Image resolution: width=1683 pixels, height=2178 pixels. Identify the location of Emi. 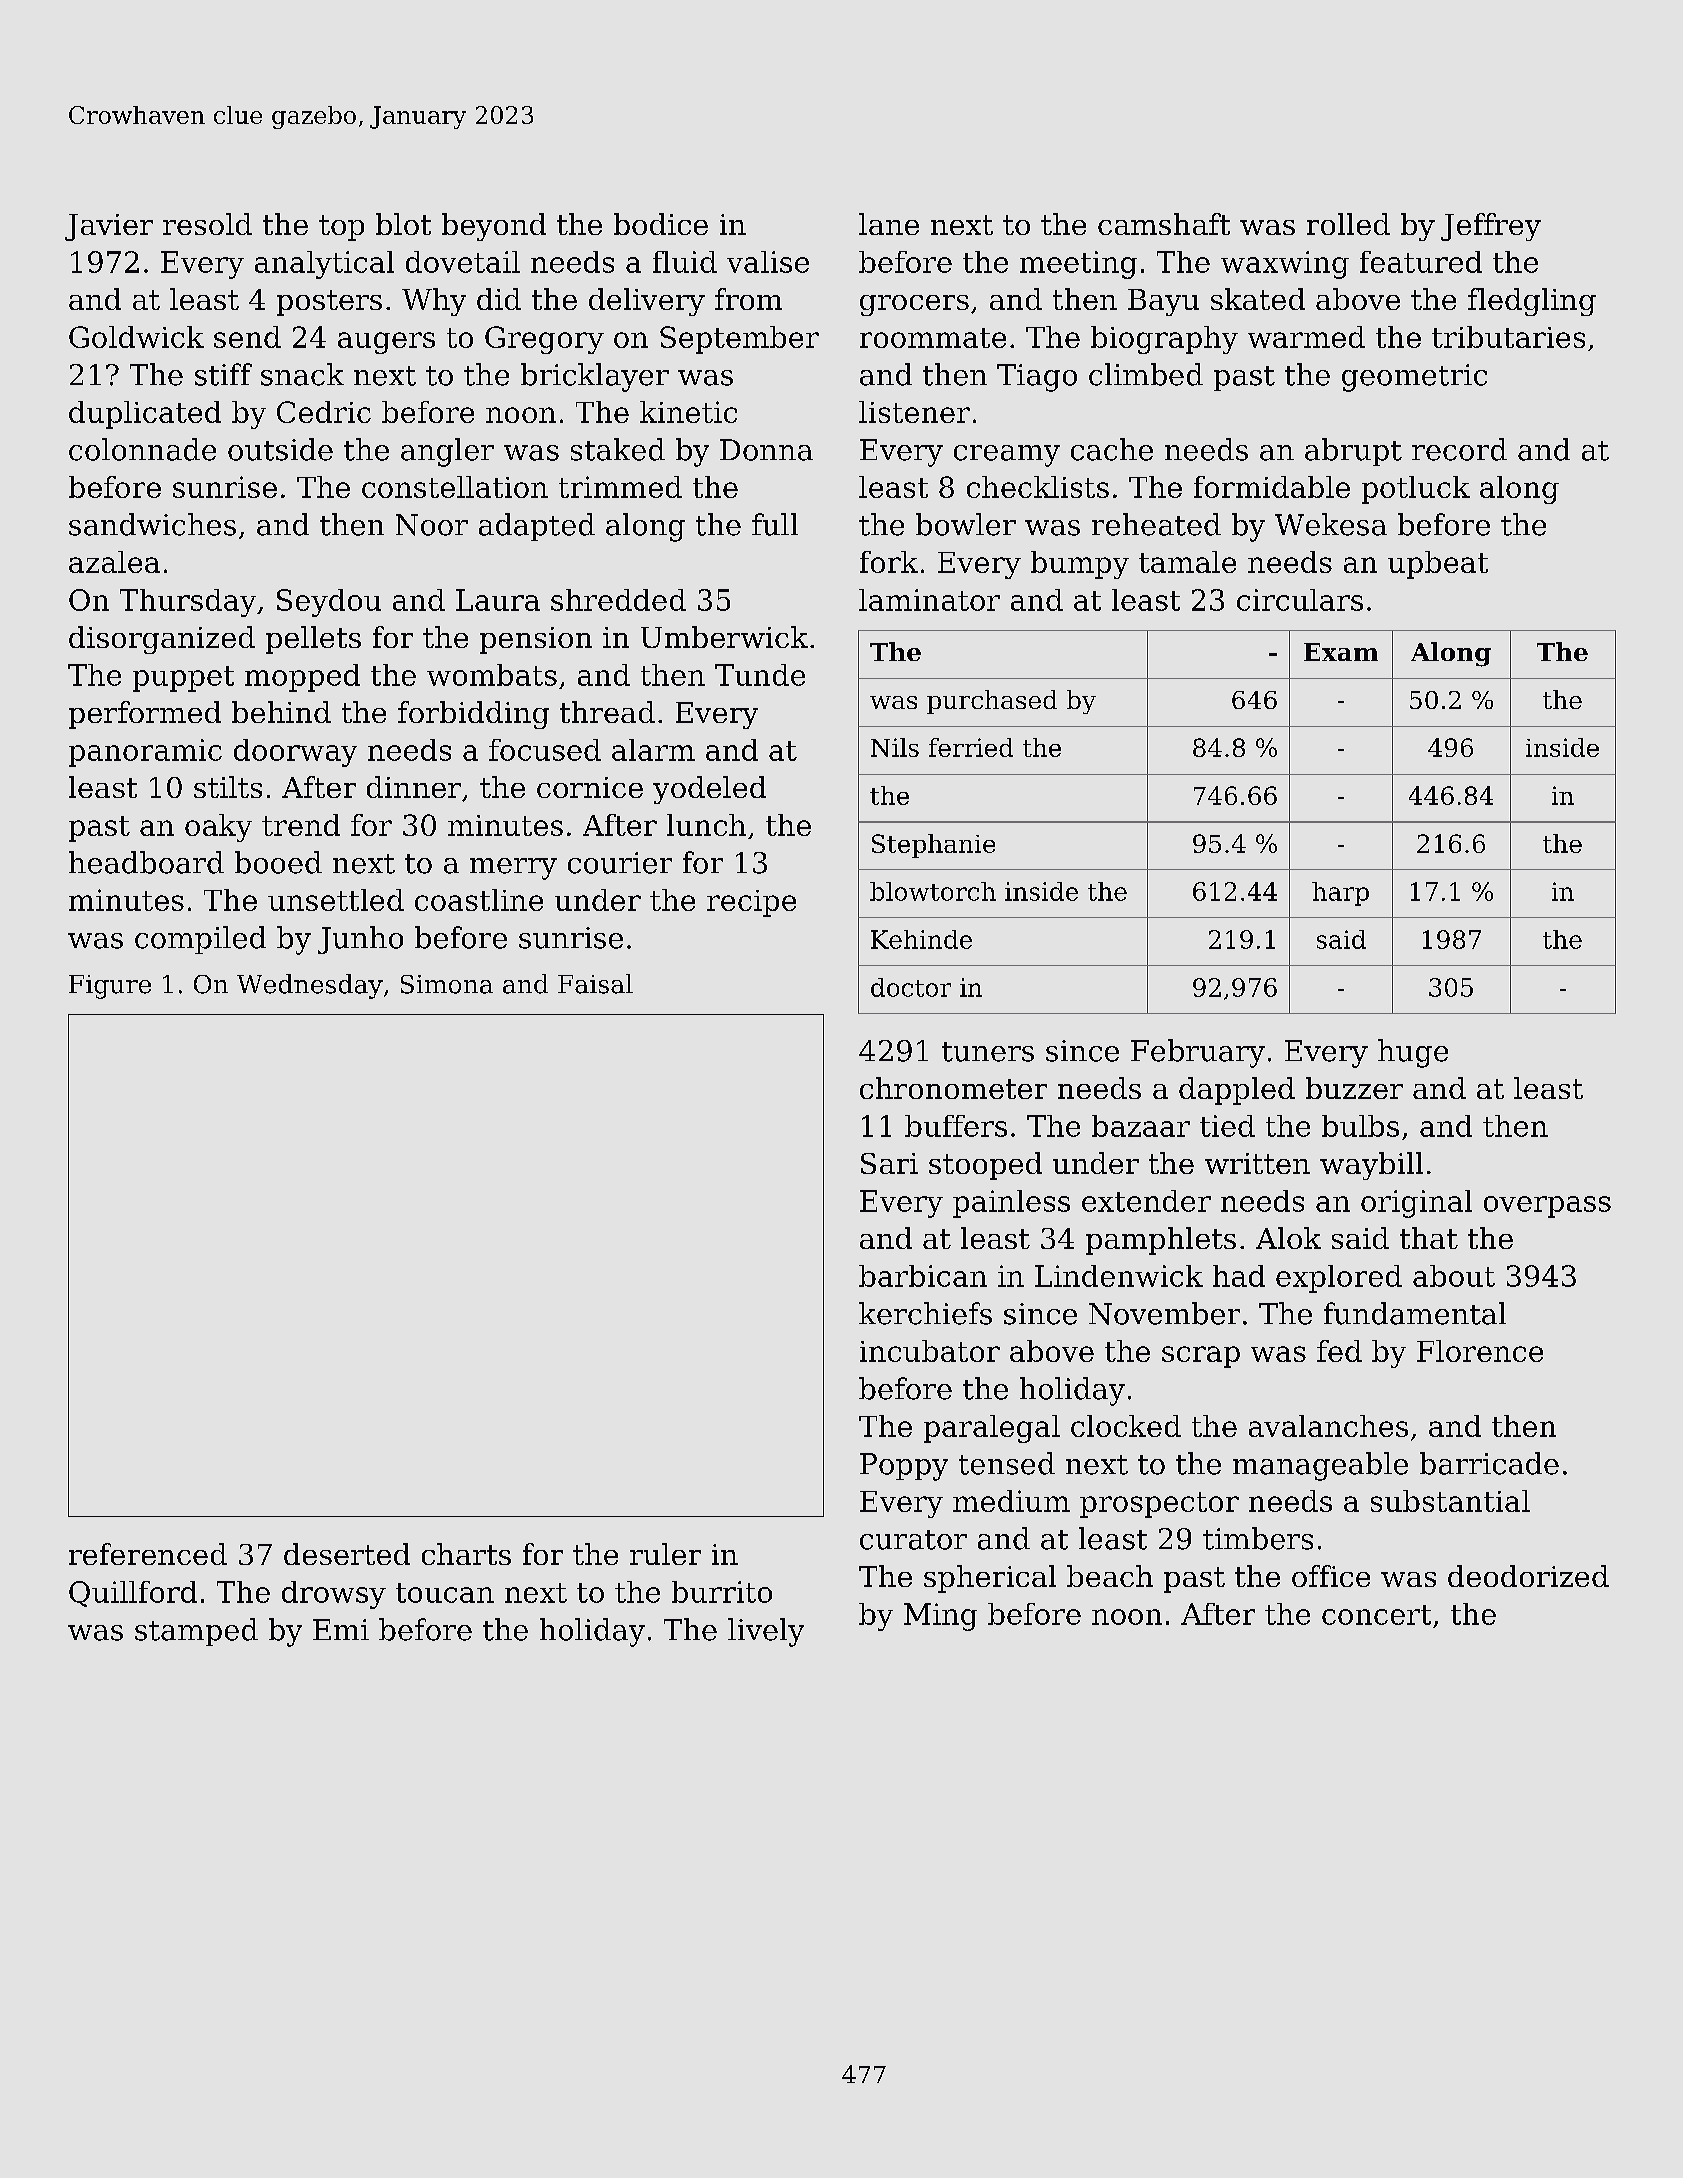
(341, 1629).
